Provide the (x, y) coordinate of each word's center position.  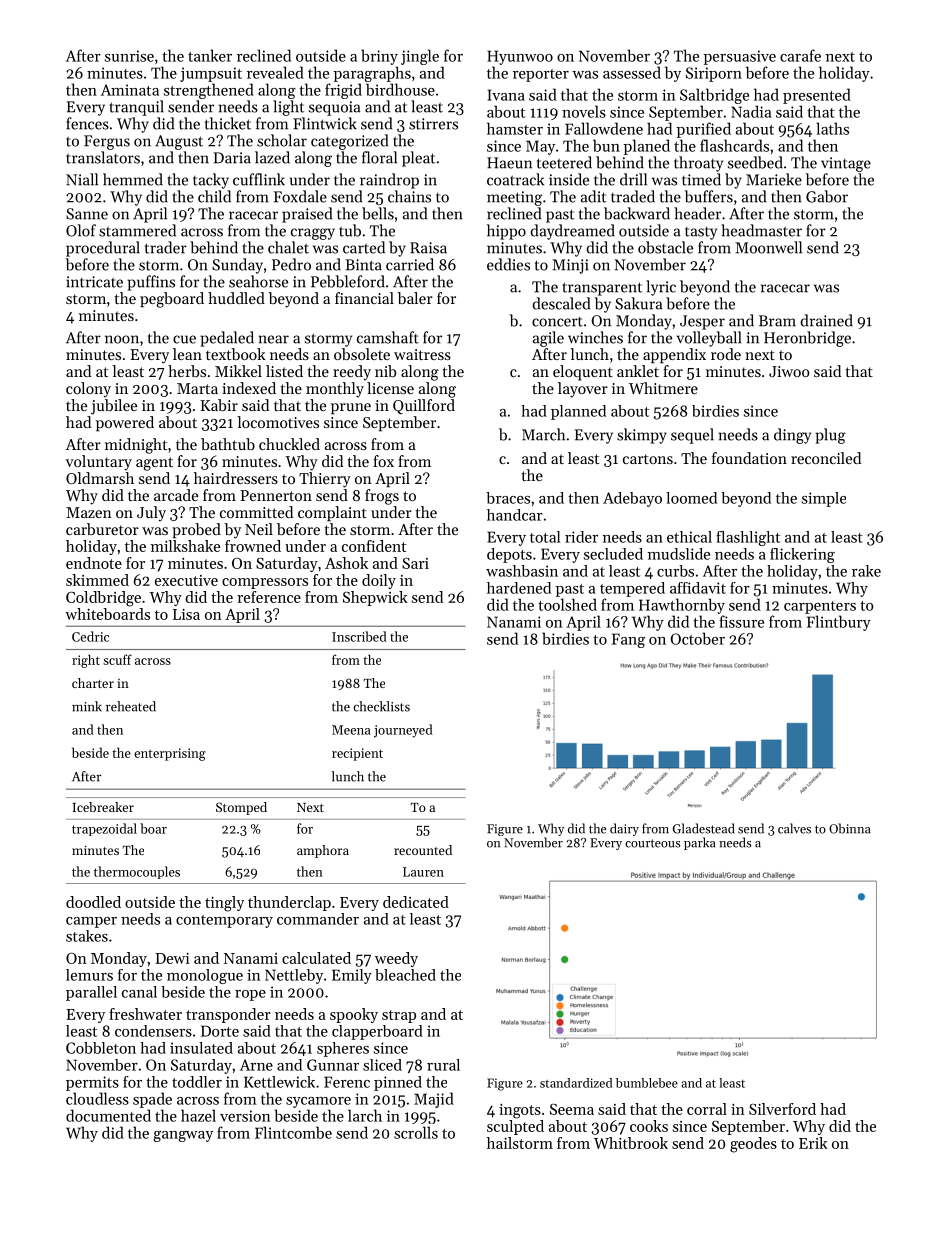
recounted (423, 850)
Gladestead (703, 828)
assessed (632, 72)
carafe (800, 55)
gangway (183, 1136)
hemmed (133, 179)
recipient (357, 754)
